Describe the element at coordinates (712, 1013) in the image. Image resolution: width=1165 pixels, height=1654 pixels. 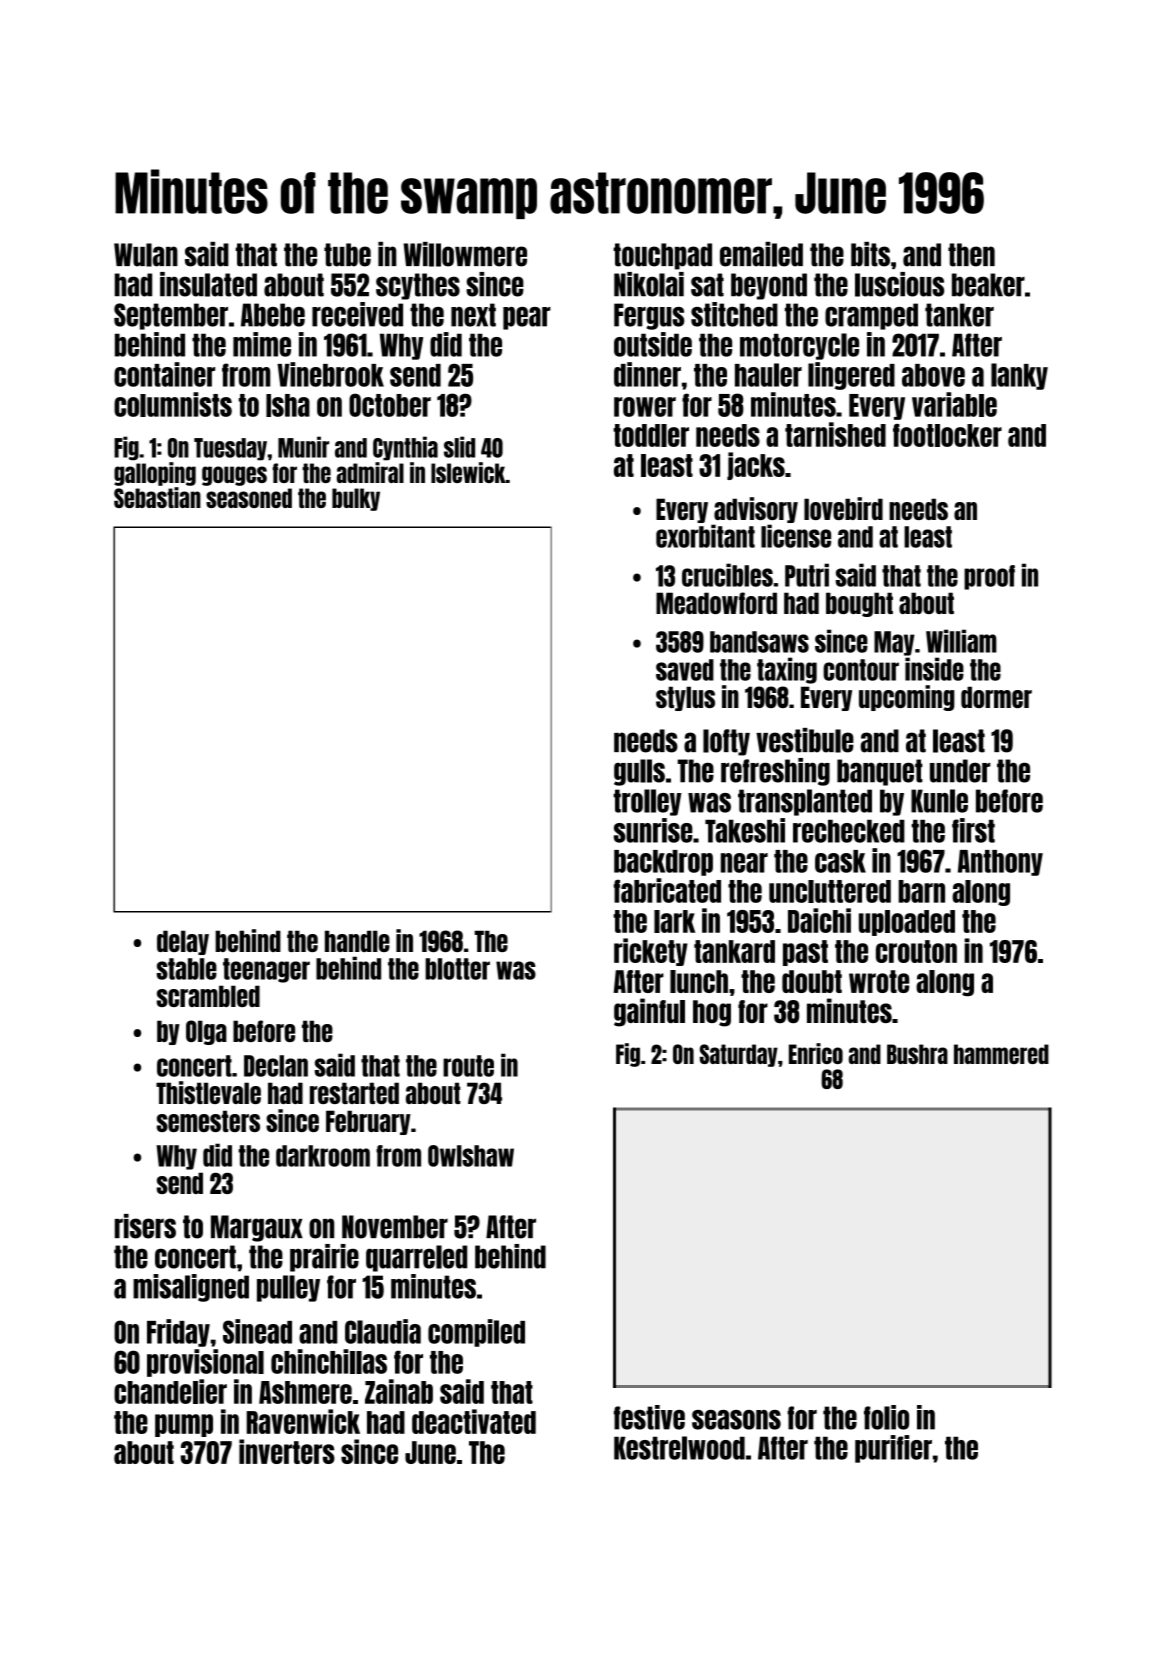
I see `hog` at that location.
